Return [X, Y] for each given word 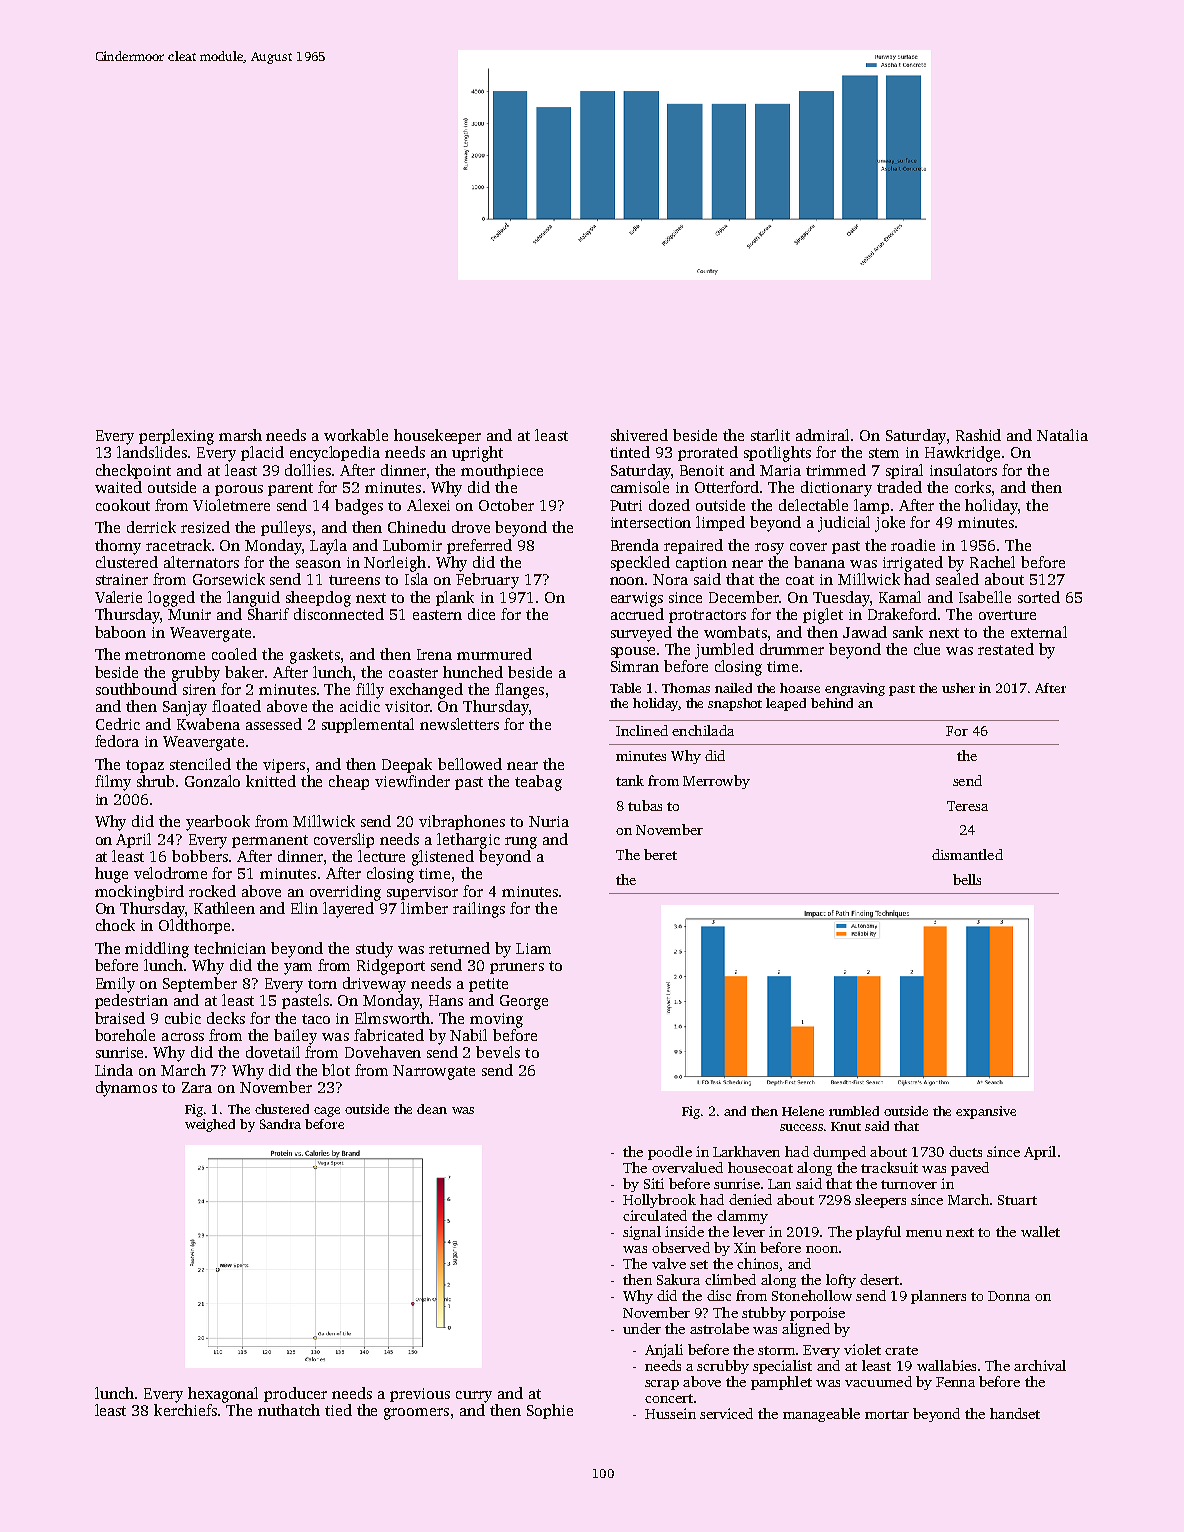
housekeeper [437, 436]
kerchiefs [185, 1410]
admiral [822, 435]
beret [660, 854]
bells [967, 879]
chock [115, 925]
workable [356, 435]
